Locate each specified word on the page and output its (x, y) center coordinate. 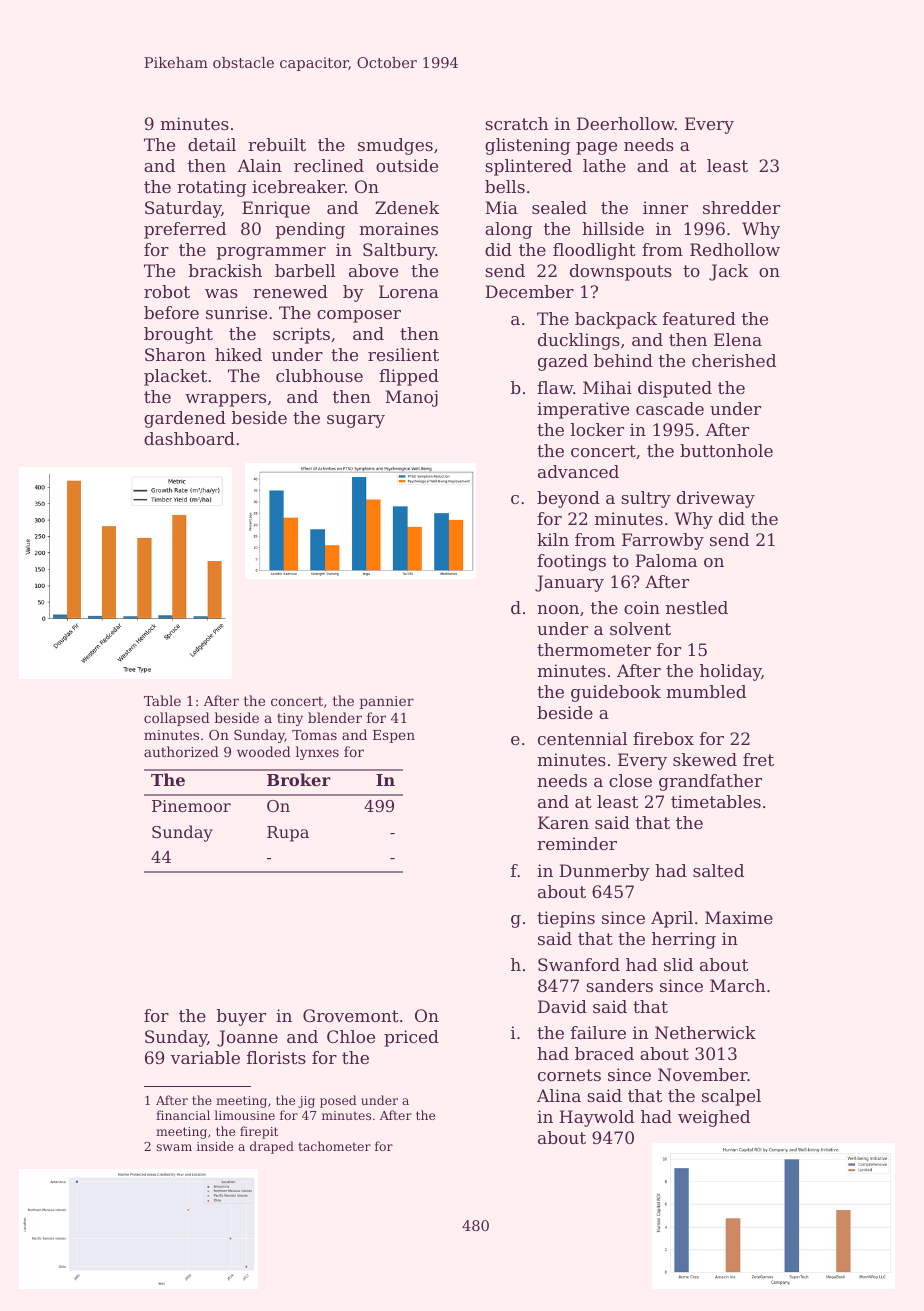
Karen (563, 822)
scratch (516, 123)
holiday (730, 672)
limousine (244, 1115)
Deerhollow (626, 123)
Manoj (411, 398)
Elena (738, 339)
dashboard (189, 438)
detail (212, 144)
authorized (181, 751)
